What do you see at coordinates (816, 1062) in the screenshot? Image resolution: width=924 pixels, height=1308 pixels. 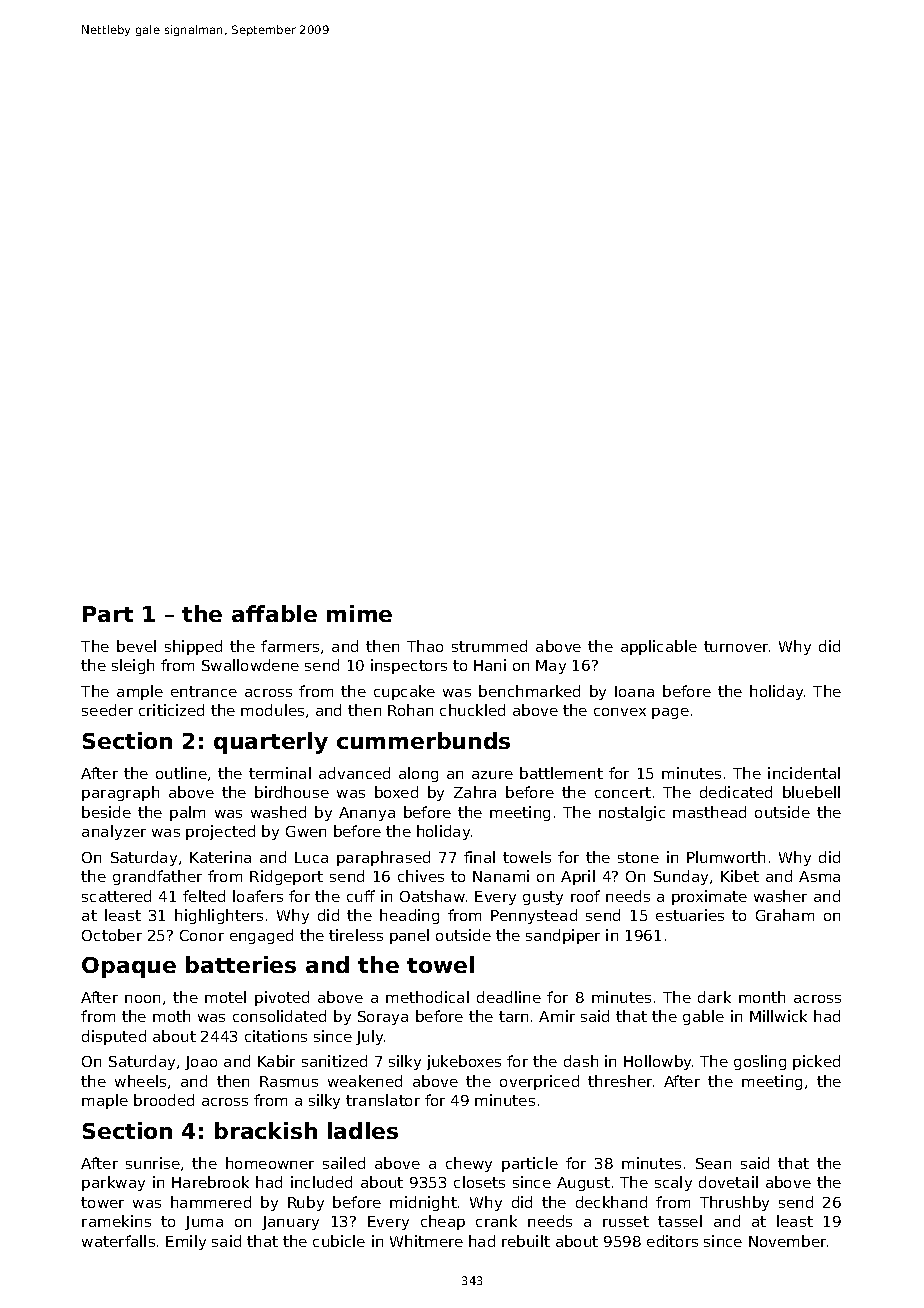 I see `picked` at bounding box center [816, 1062].
